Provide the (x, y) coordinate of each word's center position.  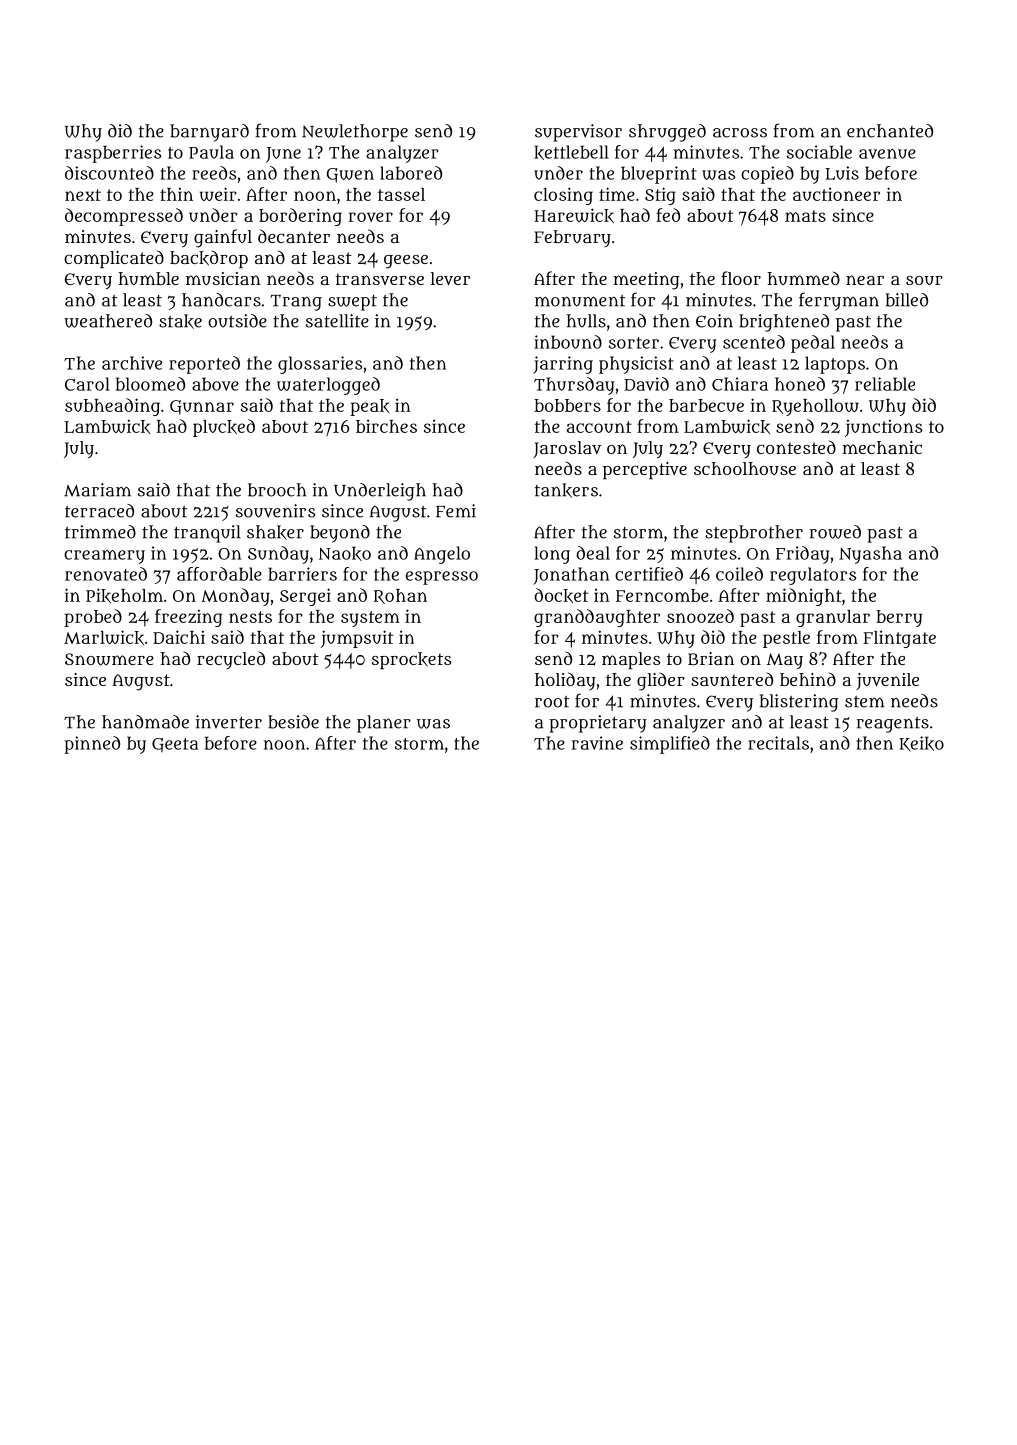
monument (580, 301)
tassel (401, 194)
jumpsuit (357, 639)
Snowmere (109, 659)
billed (906, 300)
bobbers (567, 405)
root (552, 702)
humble (149, 278)
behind (808, 679)
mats (805, 216)
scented (754, 342)
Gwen (350, 175)
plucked (224, 428)
